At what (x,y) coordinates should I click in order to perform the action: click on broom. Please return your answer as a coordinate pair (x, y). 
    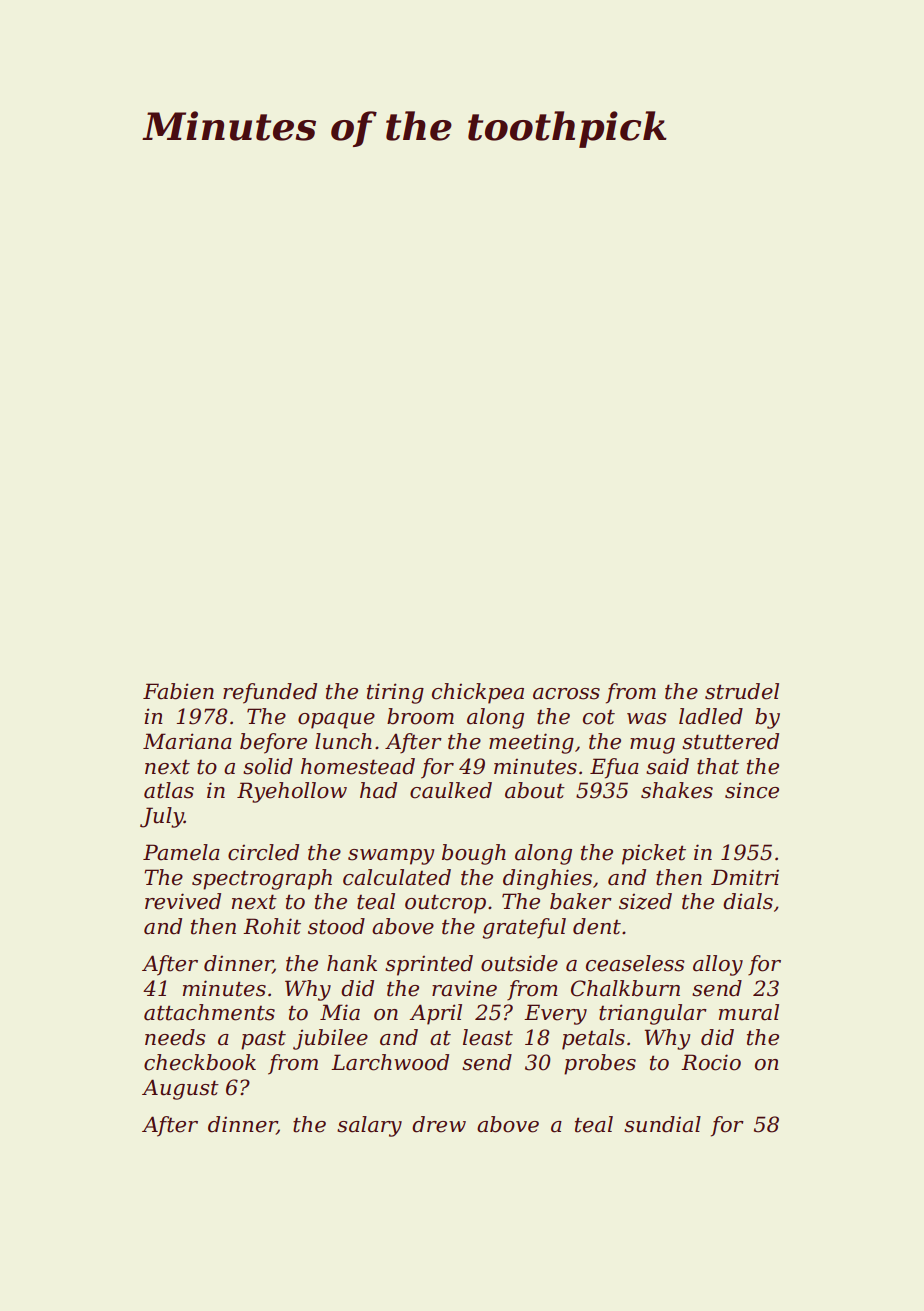
    Looking at the image, I should click on (420, 716).
